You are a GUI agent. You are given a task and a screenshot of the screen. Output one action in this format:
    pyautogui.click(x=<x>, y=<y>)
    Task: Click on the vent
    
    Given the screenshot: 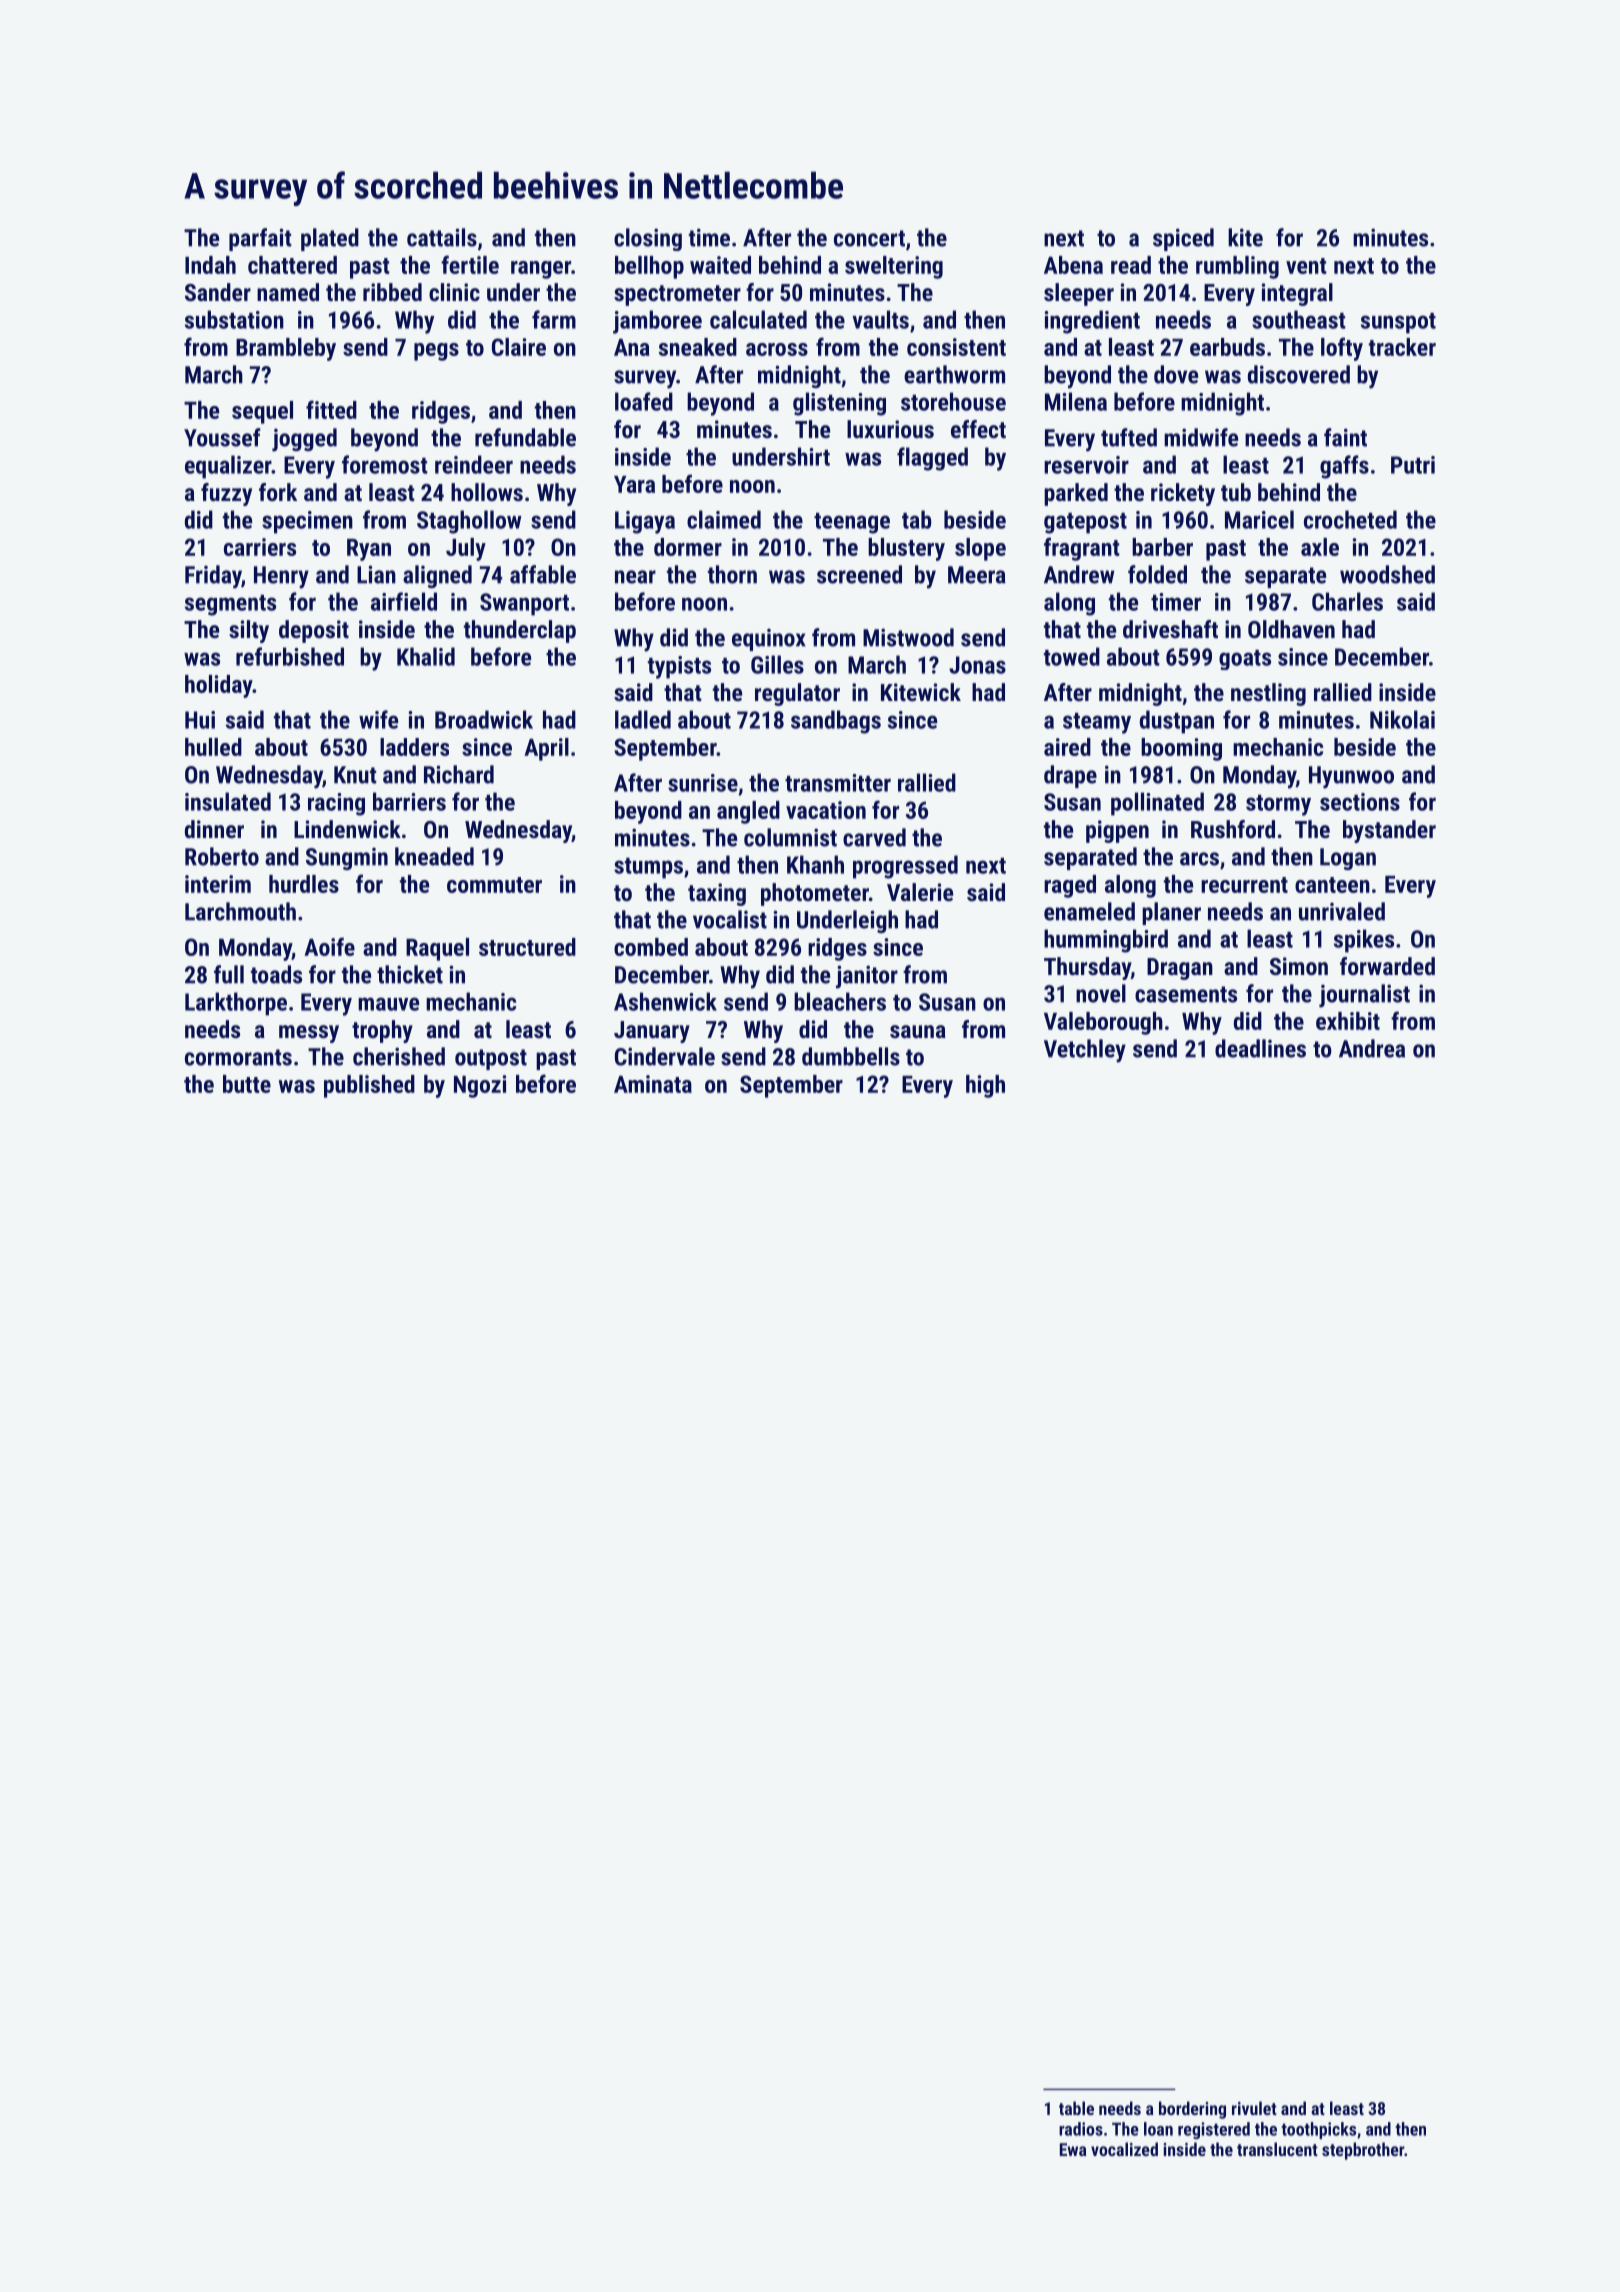 What is the action you would take?
    pyautogui.click(x=1306, y=266)
